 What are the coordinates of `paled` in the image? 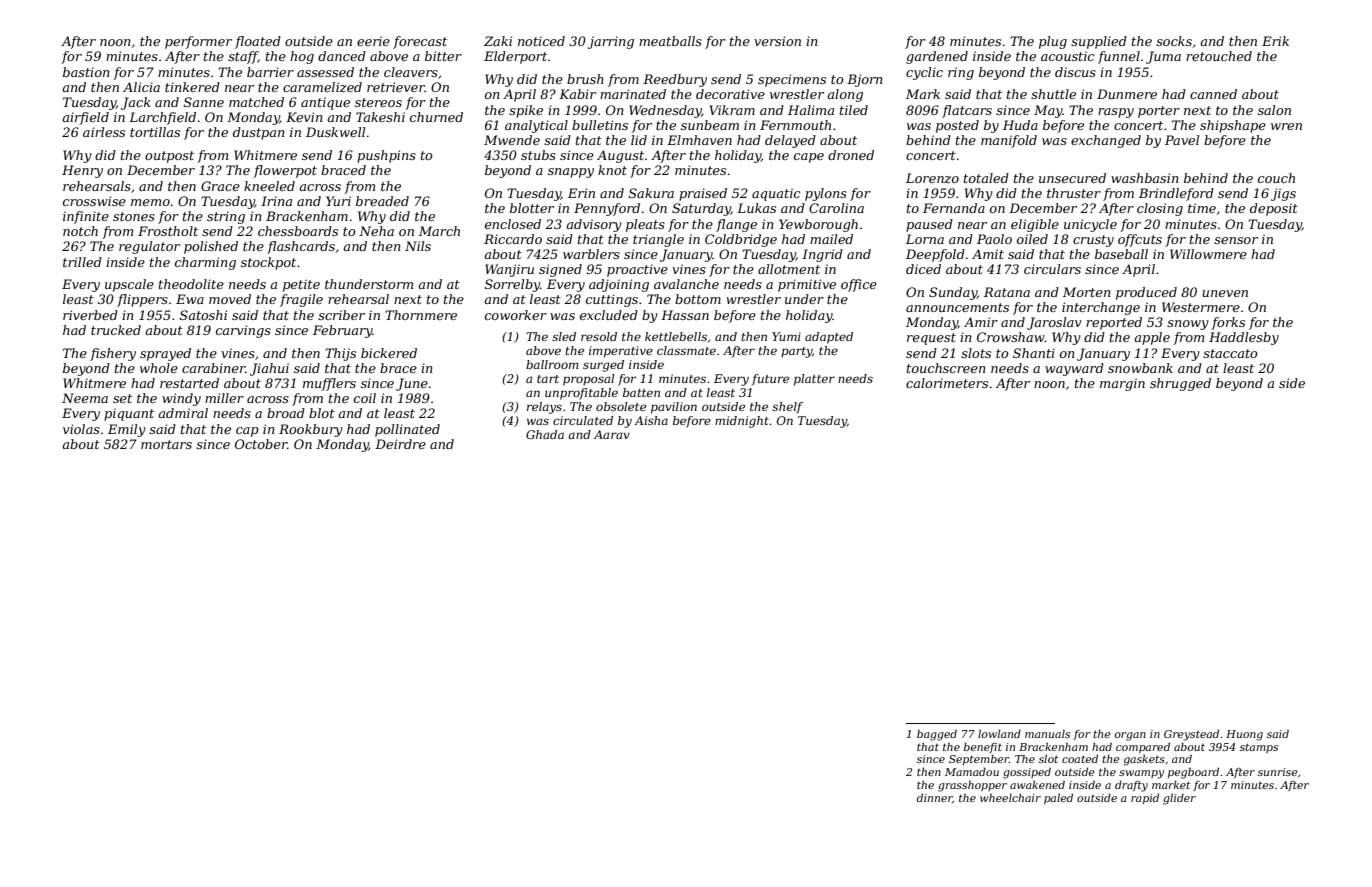 It's located at (1058, 799).
